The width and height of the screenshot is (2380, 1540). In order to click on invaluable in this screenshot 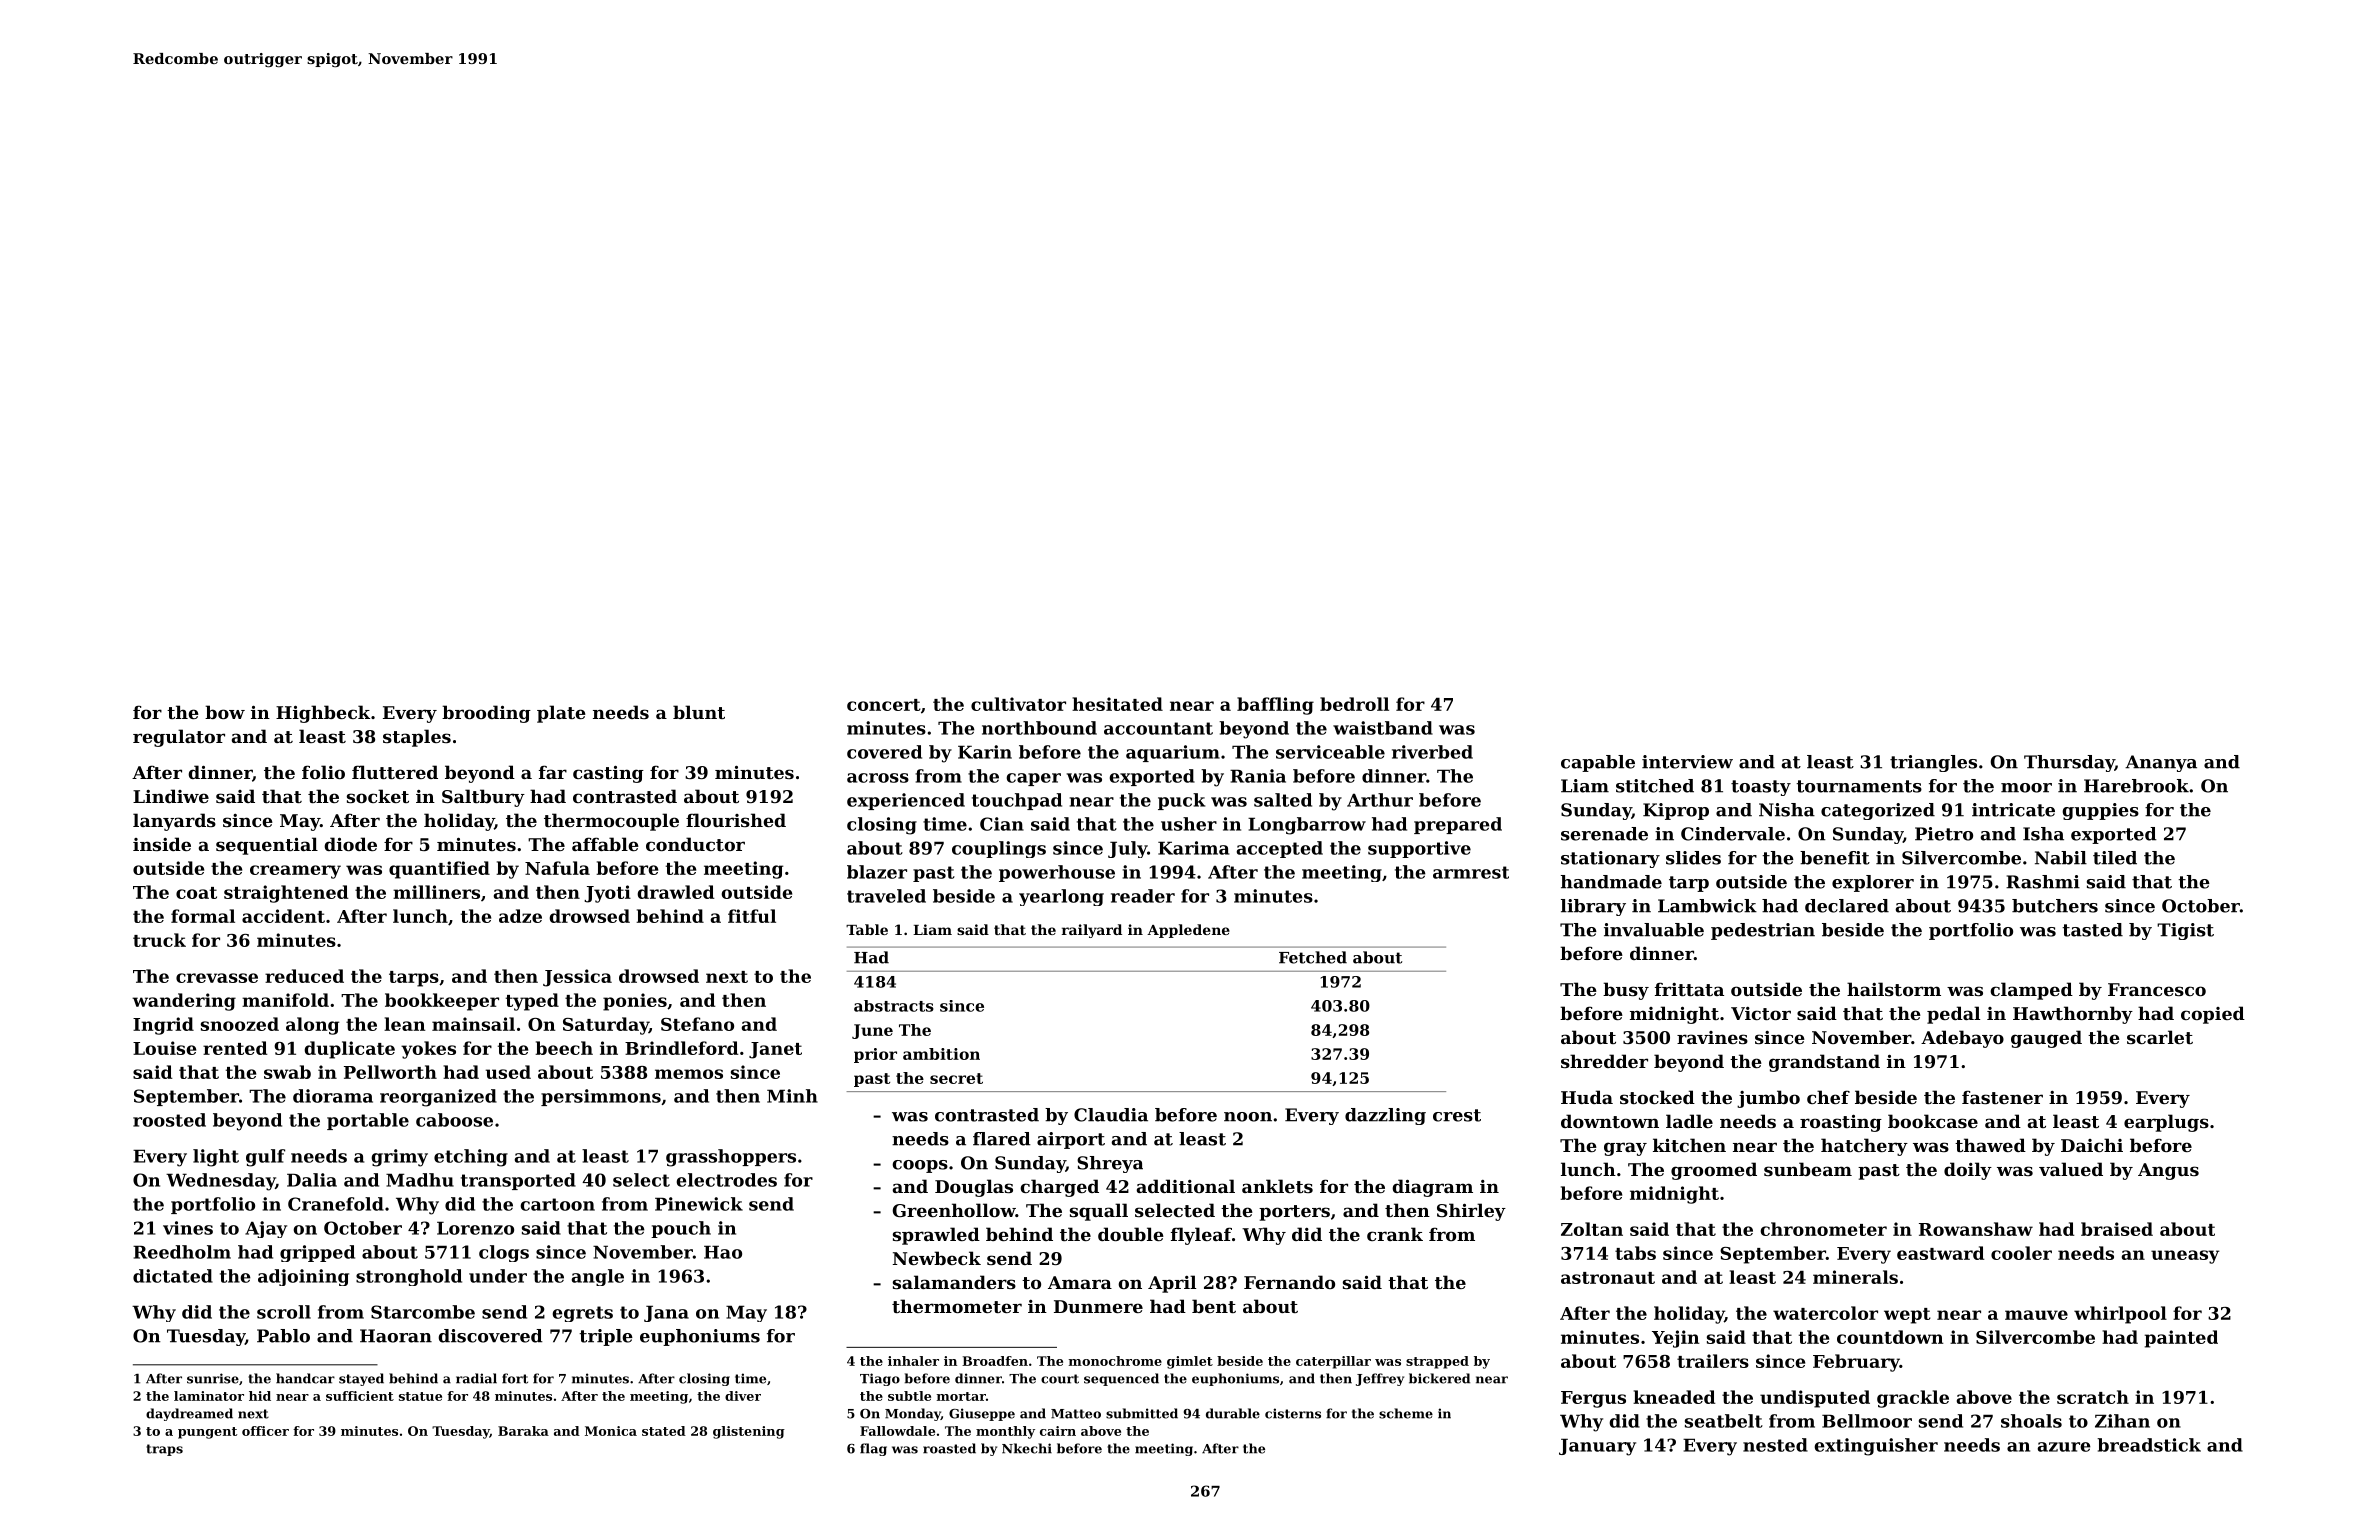, I will do `click(1654, 930)`.
